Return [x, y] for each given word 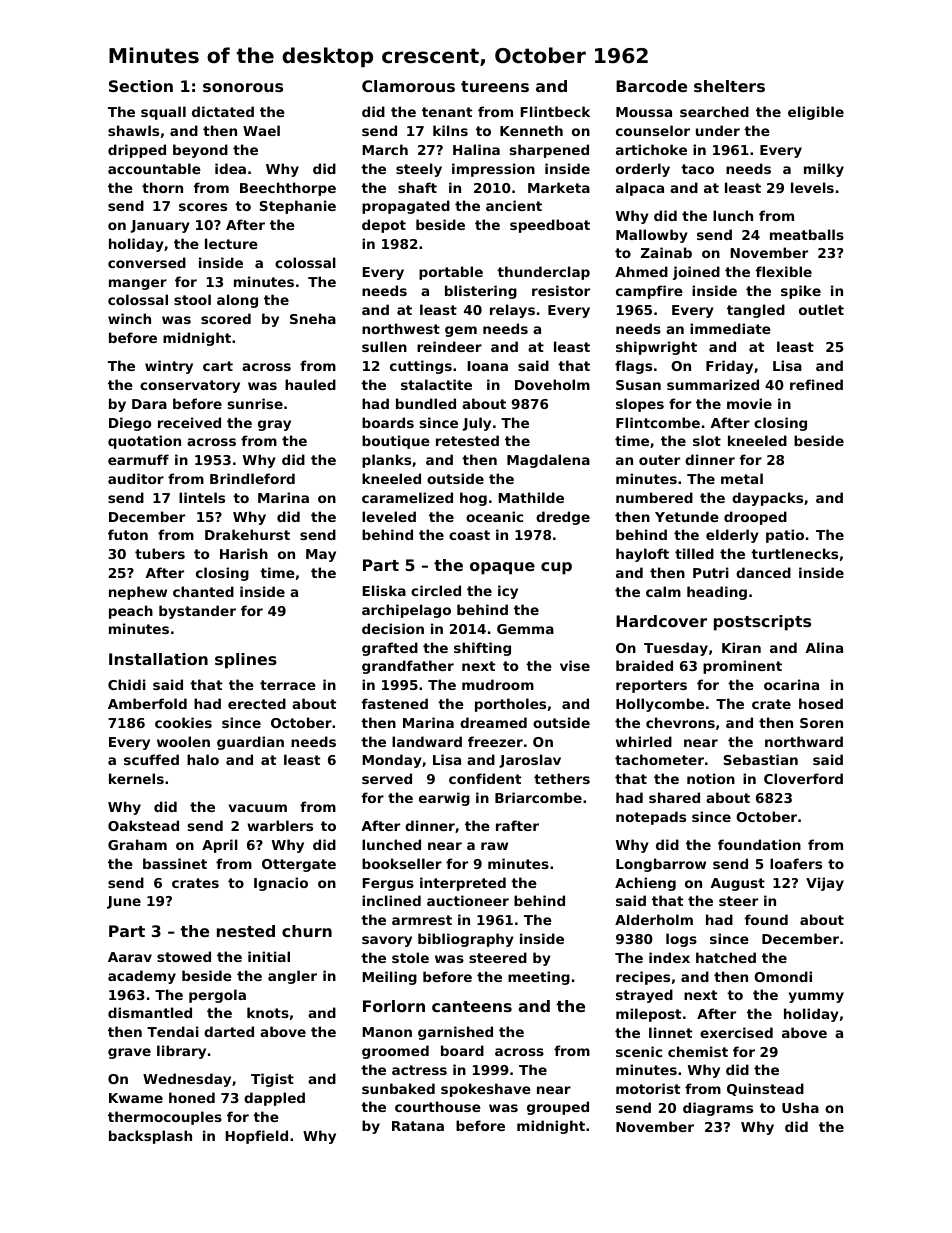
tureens [495, 86]
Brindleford [252, 478]
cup [556, 568]
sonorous [243, 87]
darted [229, 1031]
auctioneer [468, 900]
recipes [643, 978]
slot [707, 440]
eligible [816, 113]
